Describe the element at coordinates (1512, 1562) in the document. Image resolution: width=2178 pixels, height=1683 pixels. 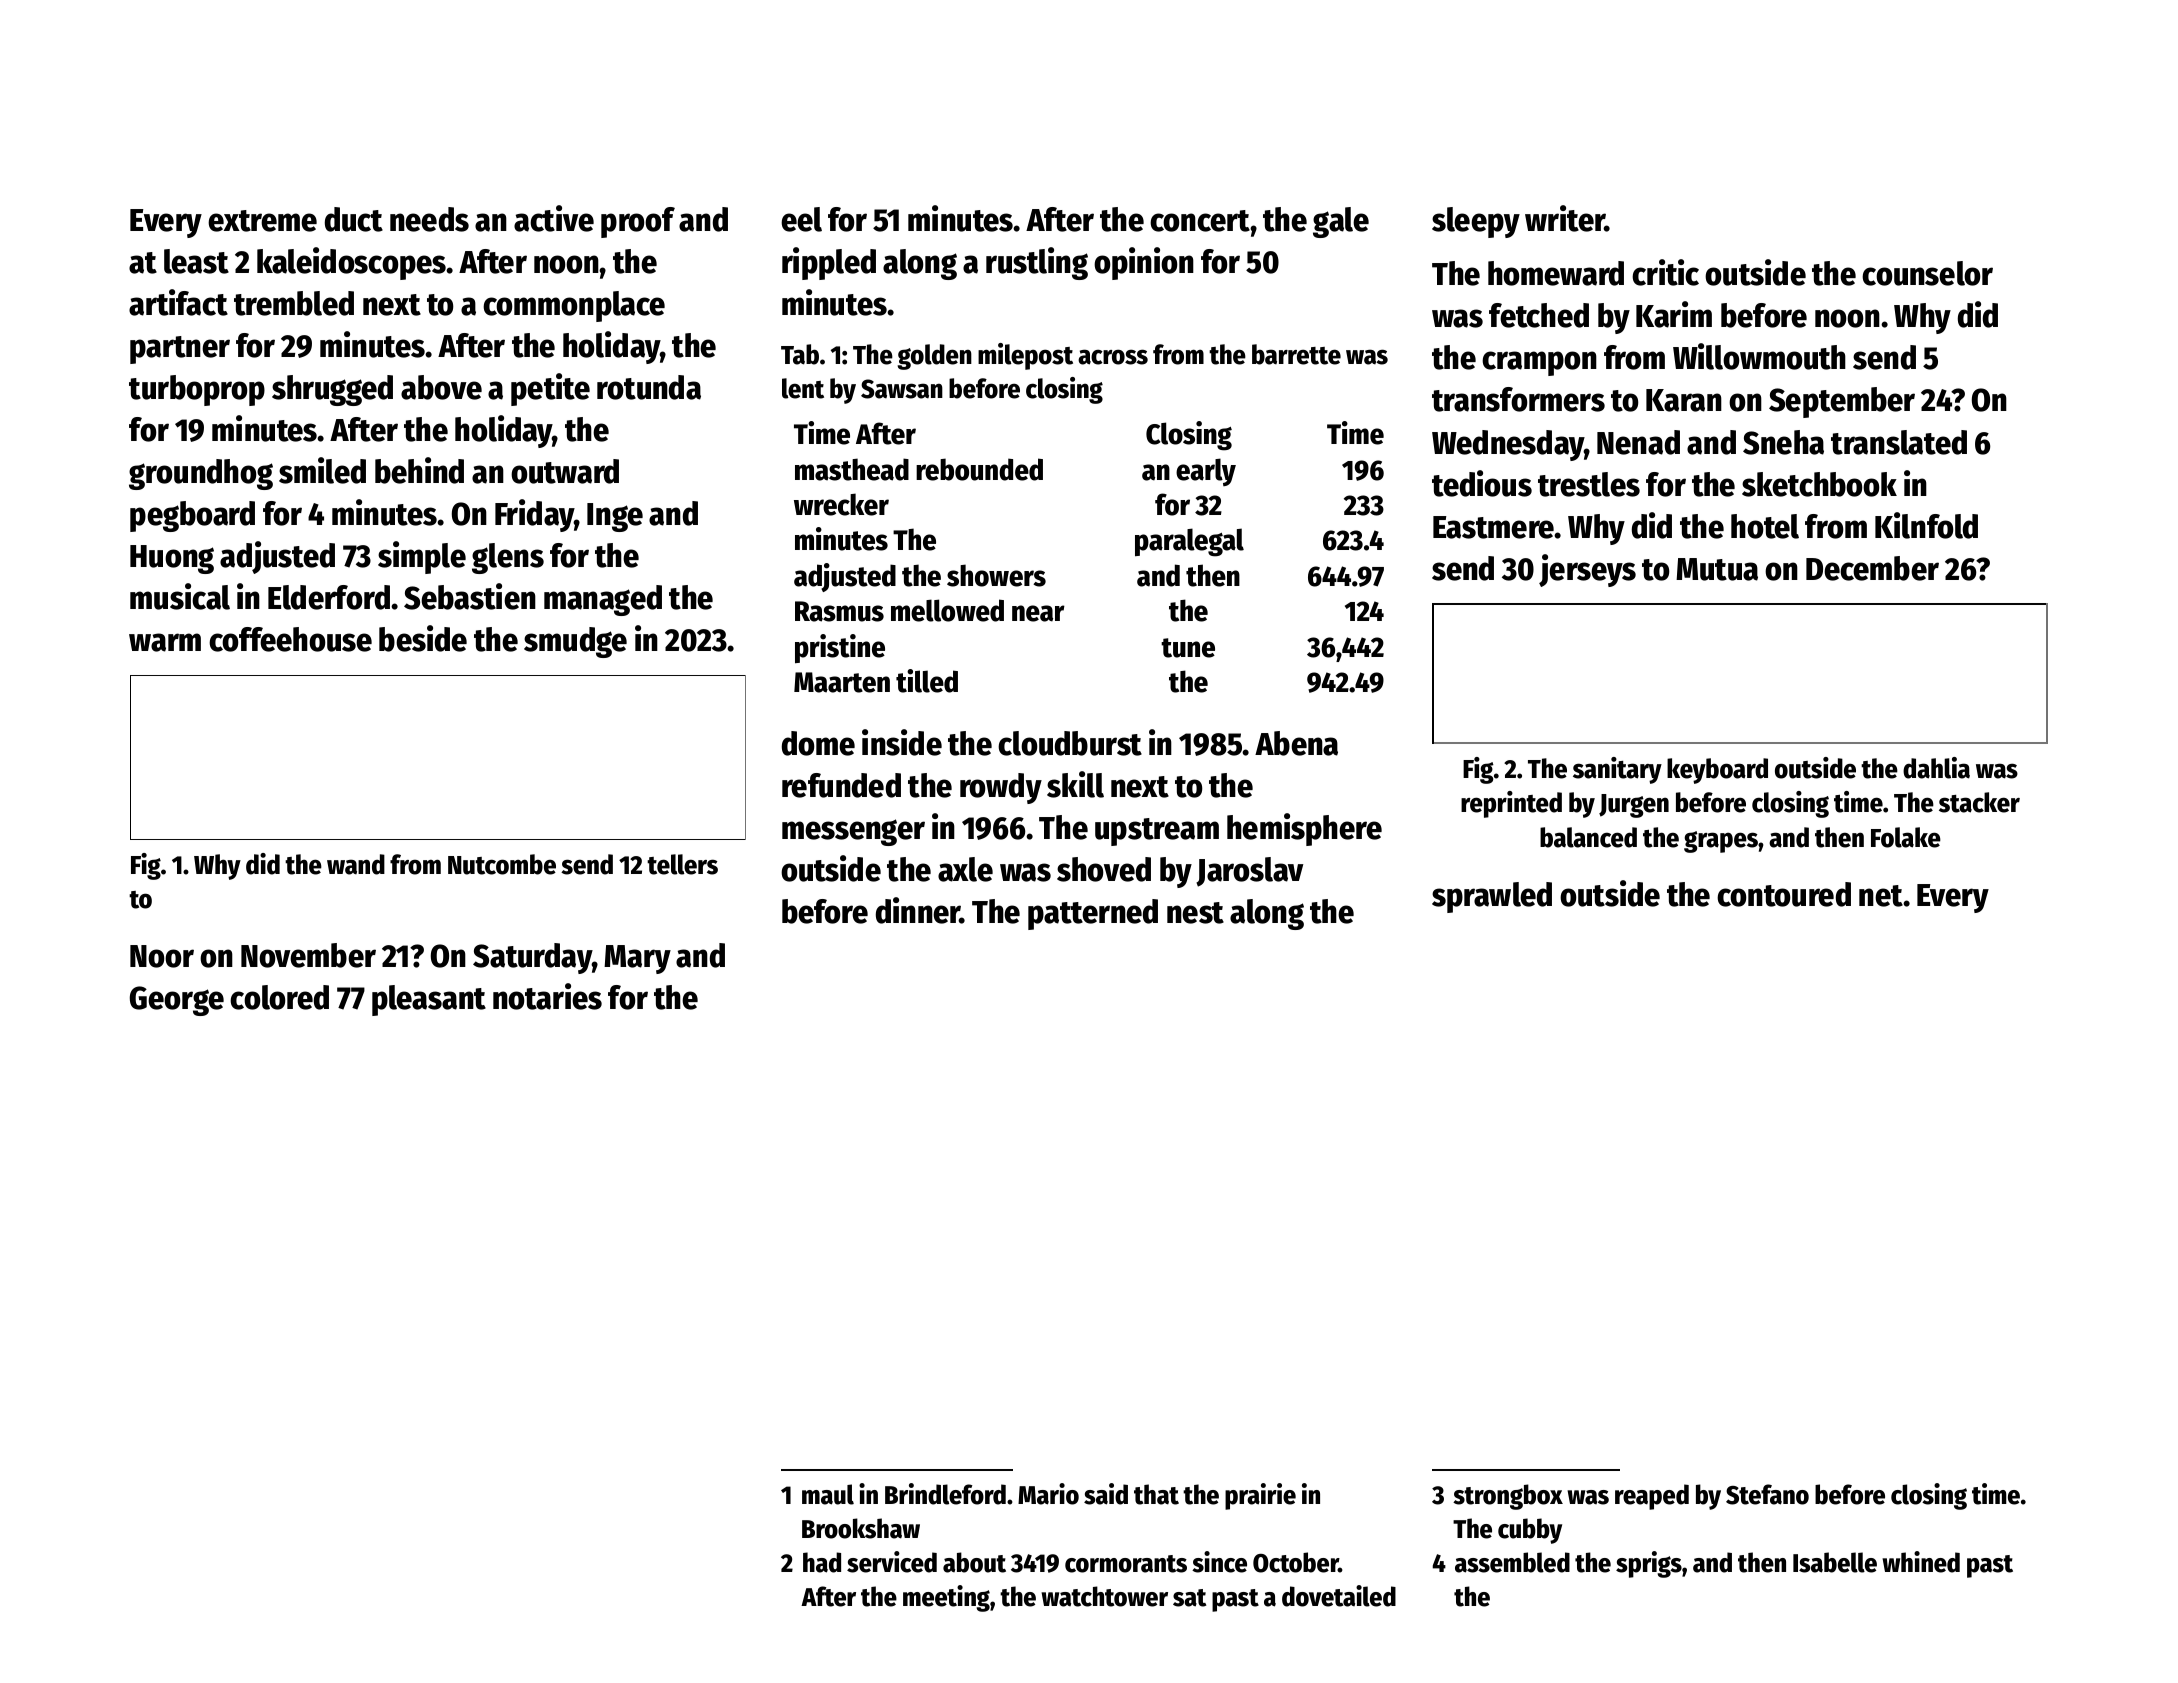
I see `assembled` at that location.
